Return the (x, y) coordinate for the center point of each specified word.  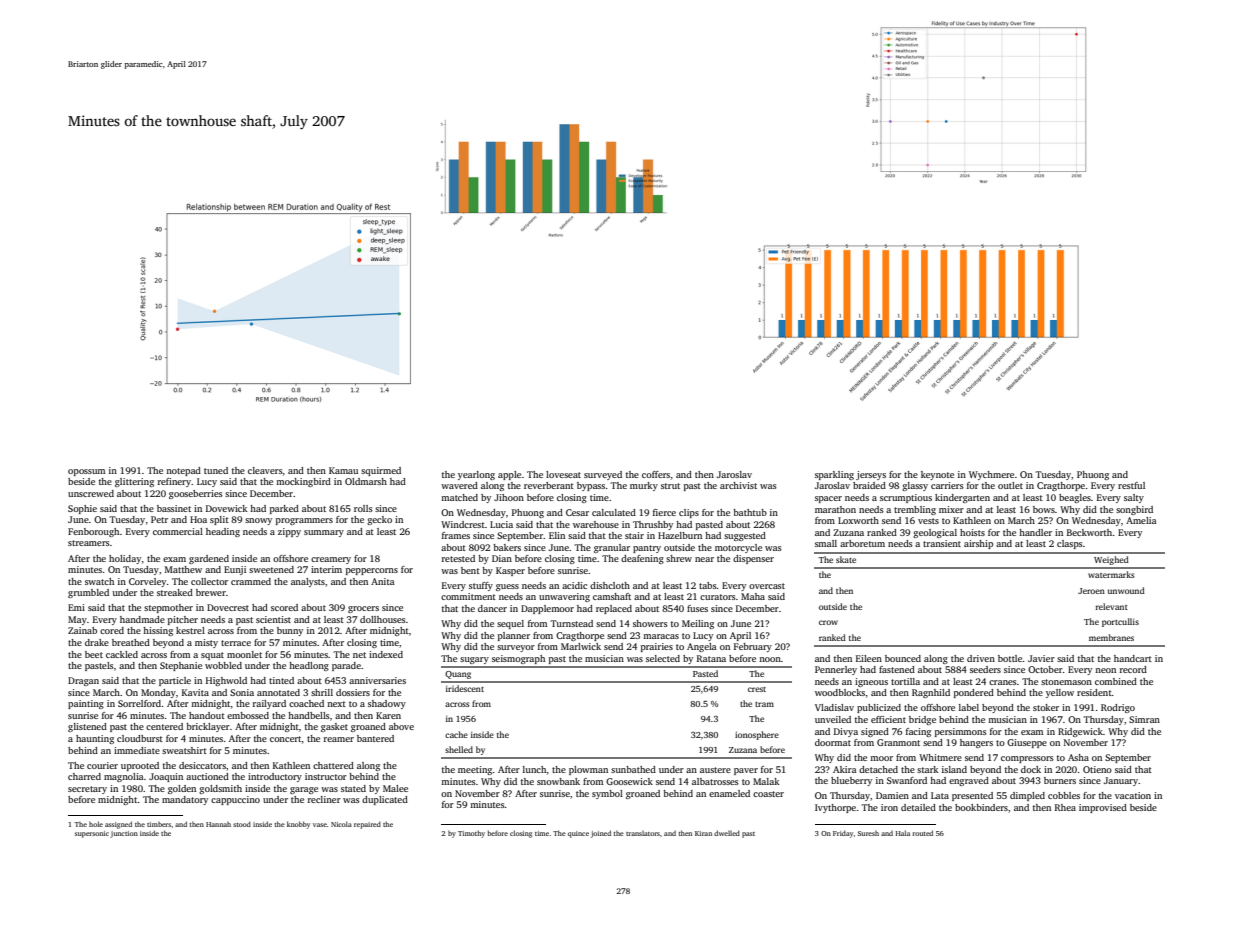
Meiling (698, 624)
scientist (273, 619)
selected (663, 658)
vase (320, 825)
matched (459, 497)
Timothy (471, 834)
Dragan (83, 681)
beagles (1075, 498)
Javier (1041, 658)
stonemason (1066, 682)
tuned (216, 470)
